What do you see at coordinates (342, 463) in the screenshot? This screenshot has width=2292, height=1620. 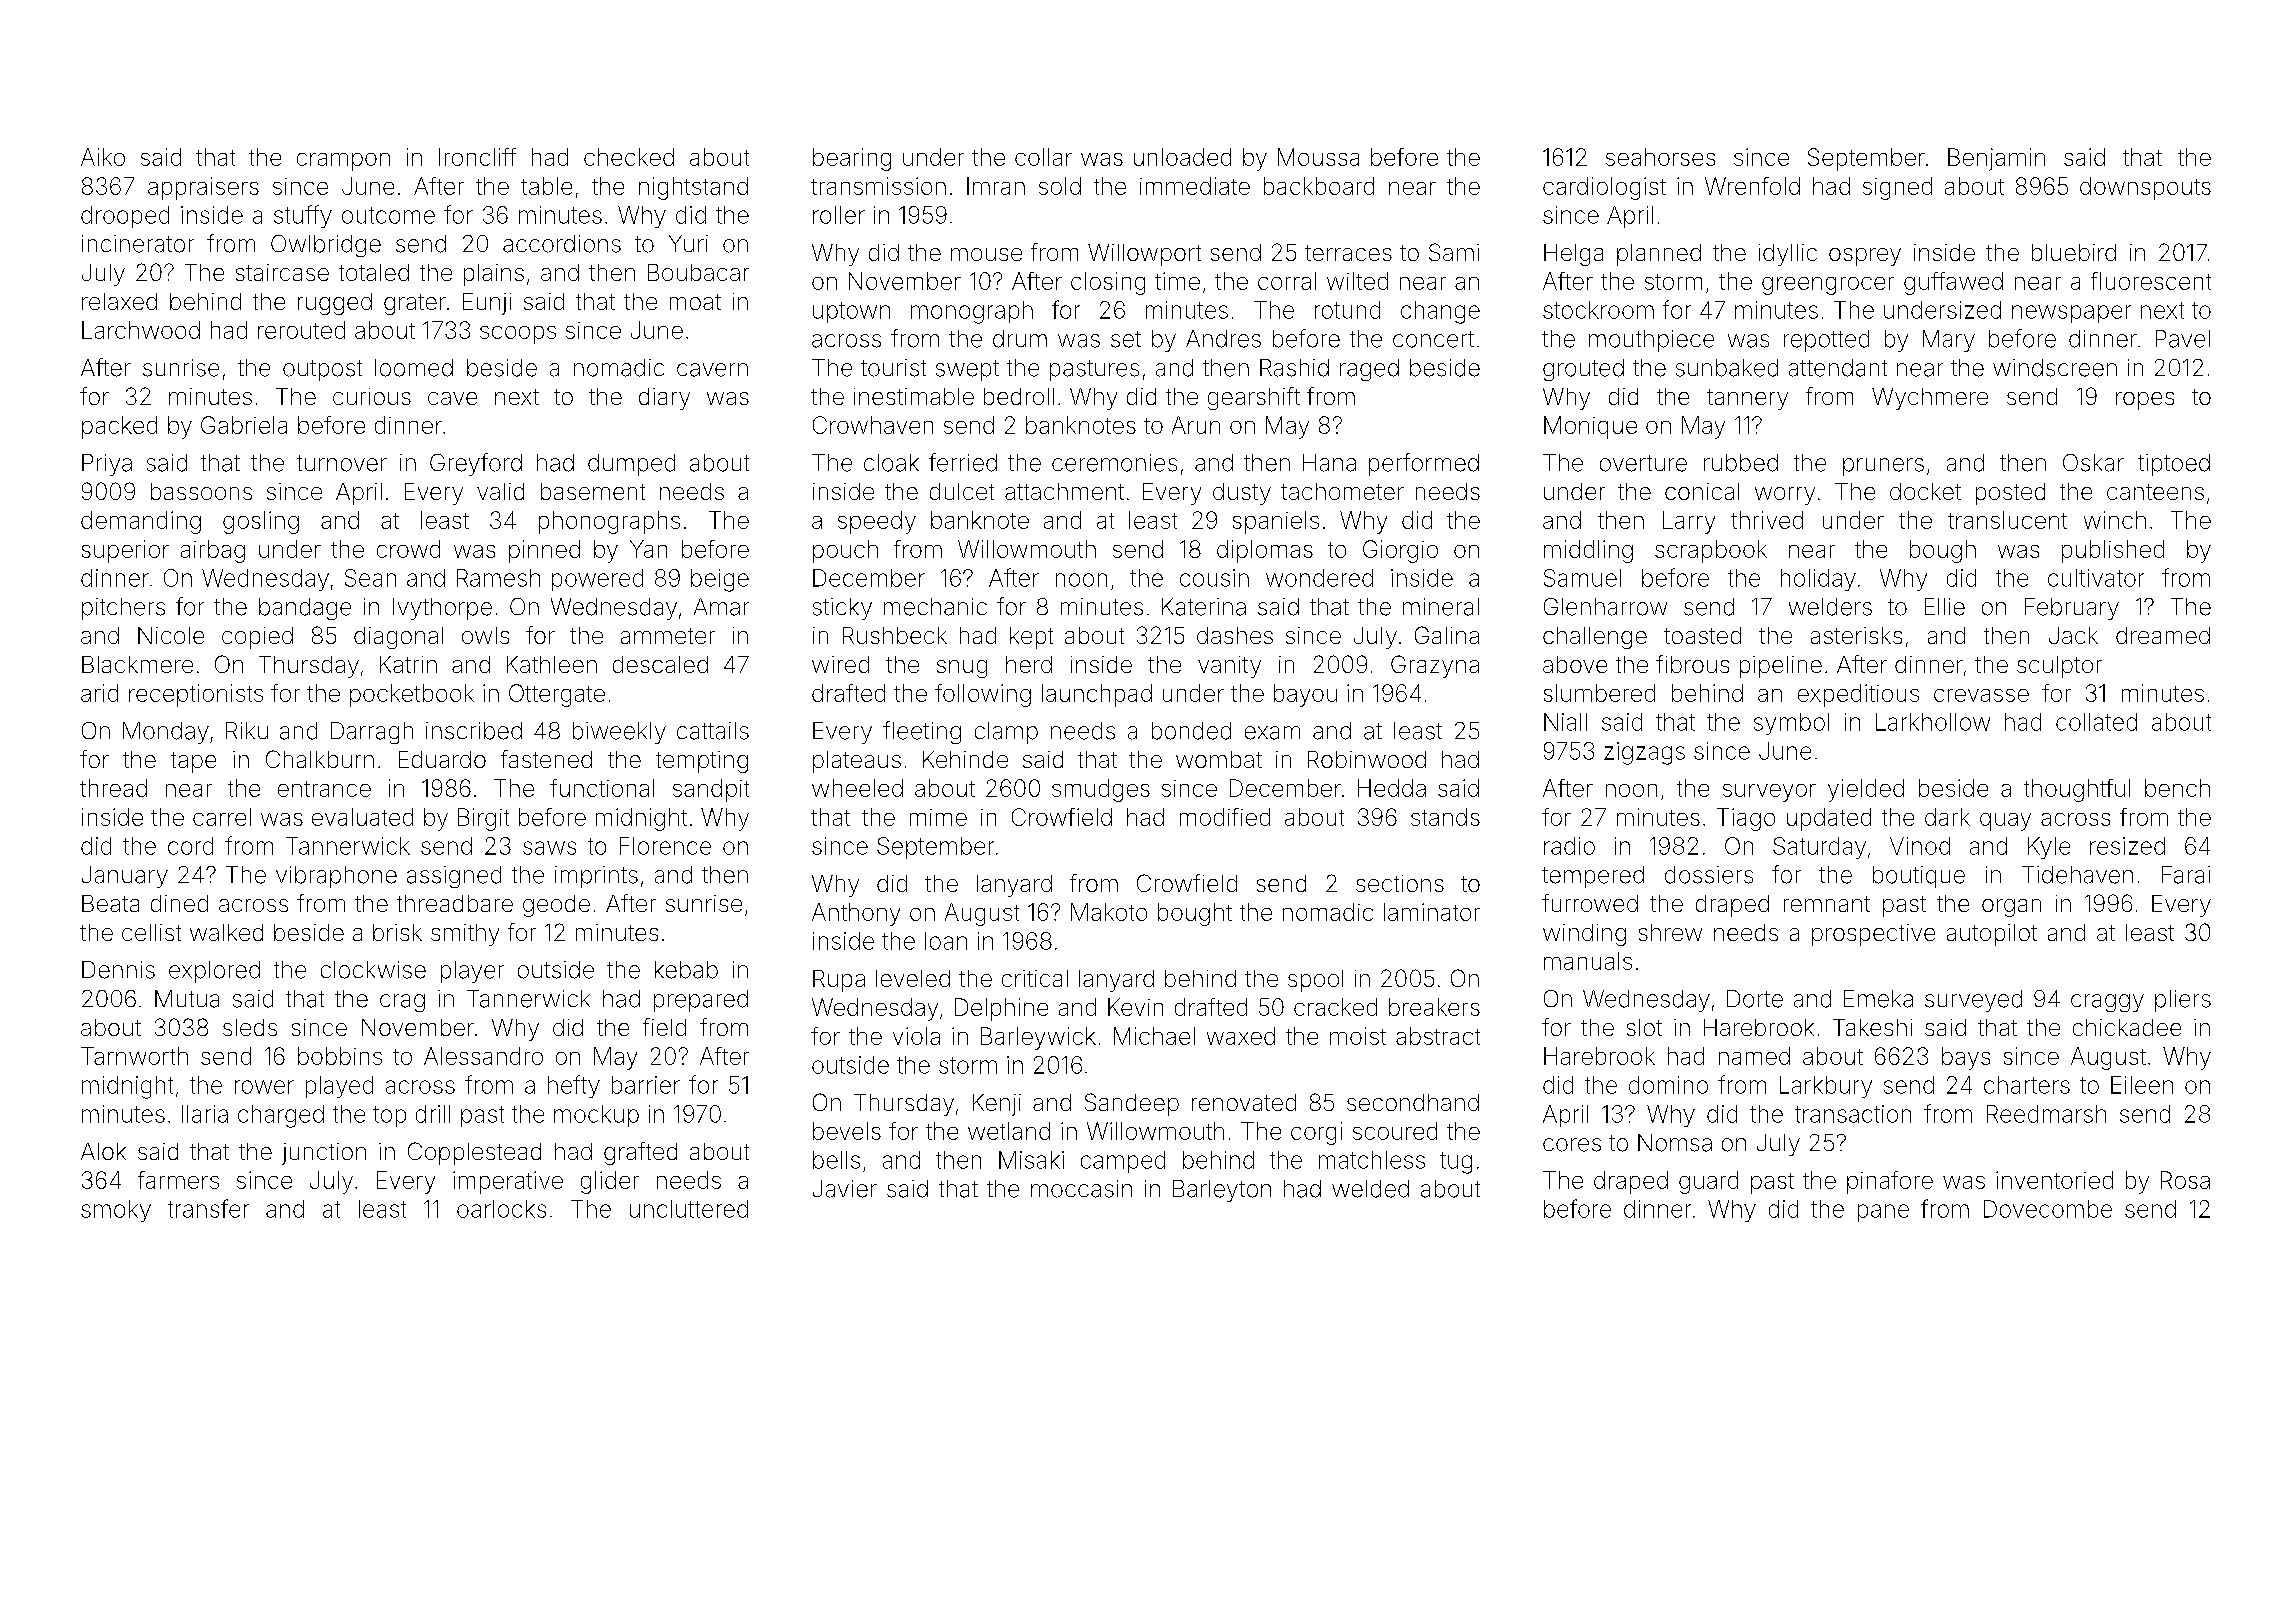 I see `turnover` at bounding box center [342, 463].
